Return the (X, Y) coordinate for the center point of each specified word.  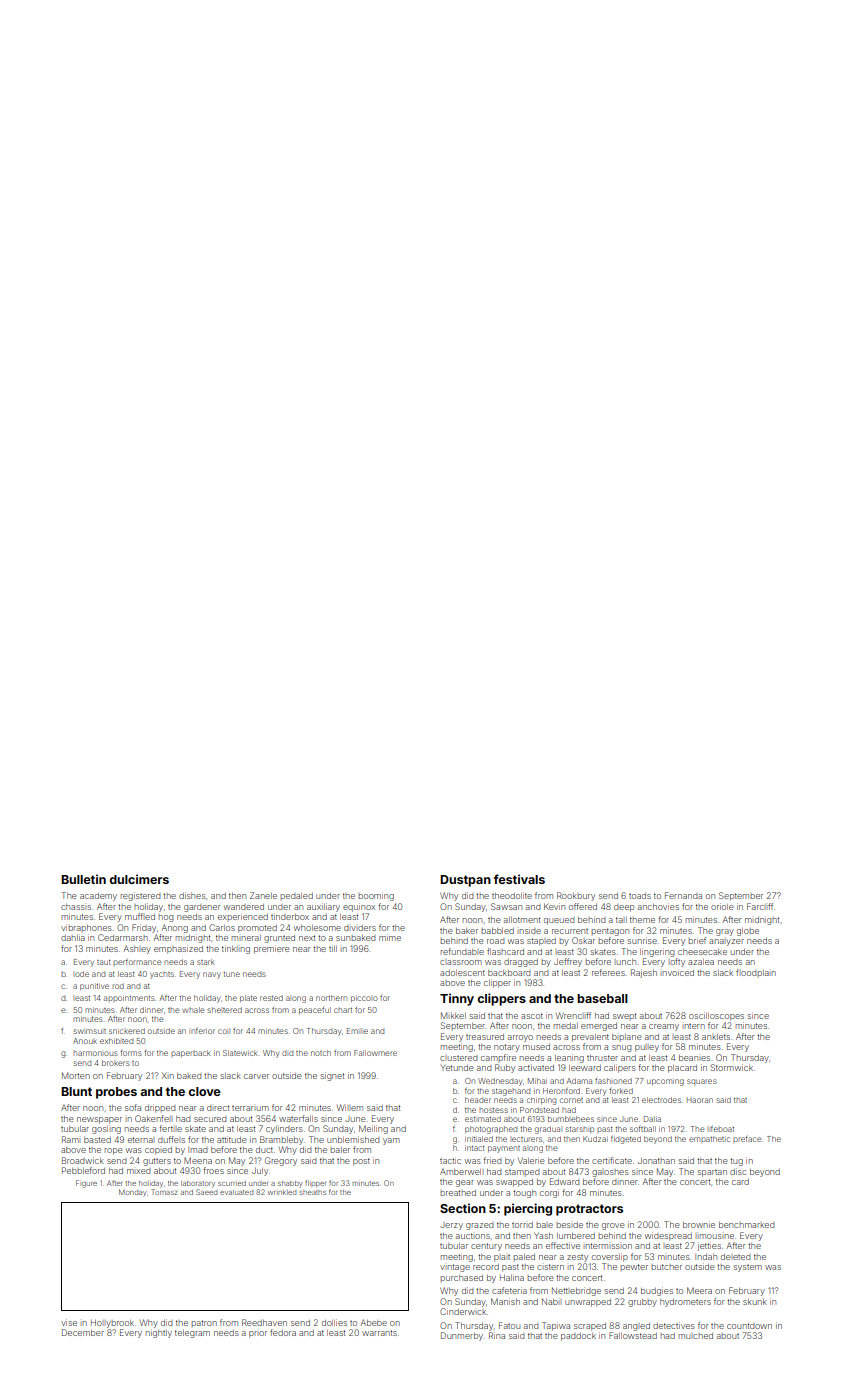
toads (640, 896)
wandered (244, 907)
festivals (519, 879)
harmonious (95, 1053)
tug (736, 1162)
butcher (666, 1267)
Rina (497, 1335)
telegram (192, 1334)
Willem (350, 1107)
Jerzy (451, 1226)
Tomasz (164, 1192)
